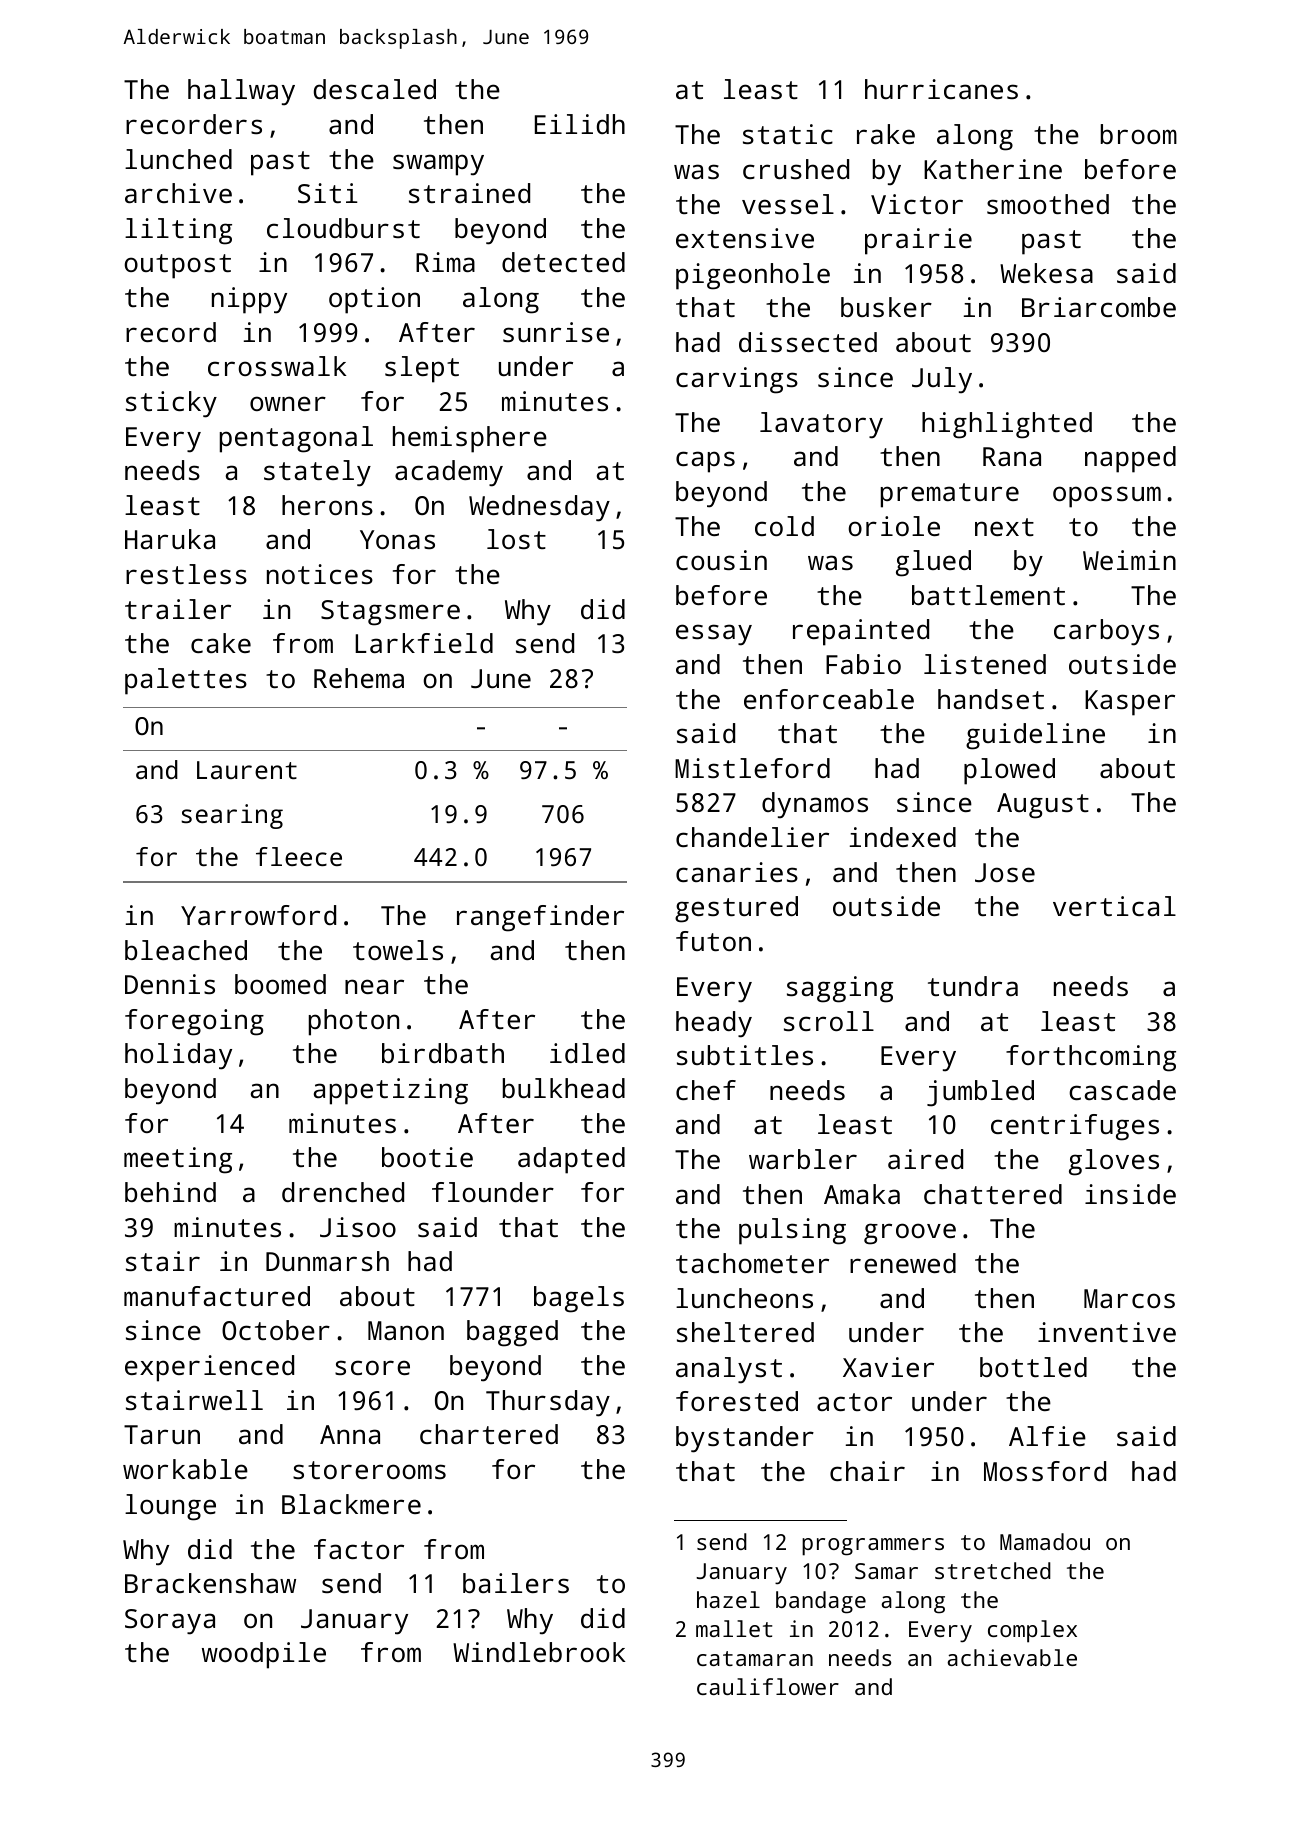 This screenshot has height=1840, width=1301. Describe the element at coordinates (264, 1655) in the screenshot. I see `woodpile` at that location.
